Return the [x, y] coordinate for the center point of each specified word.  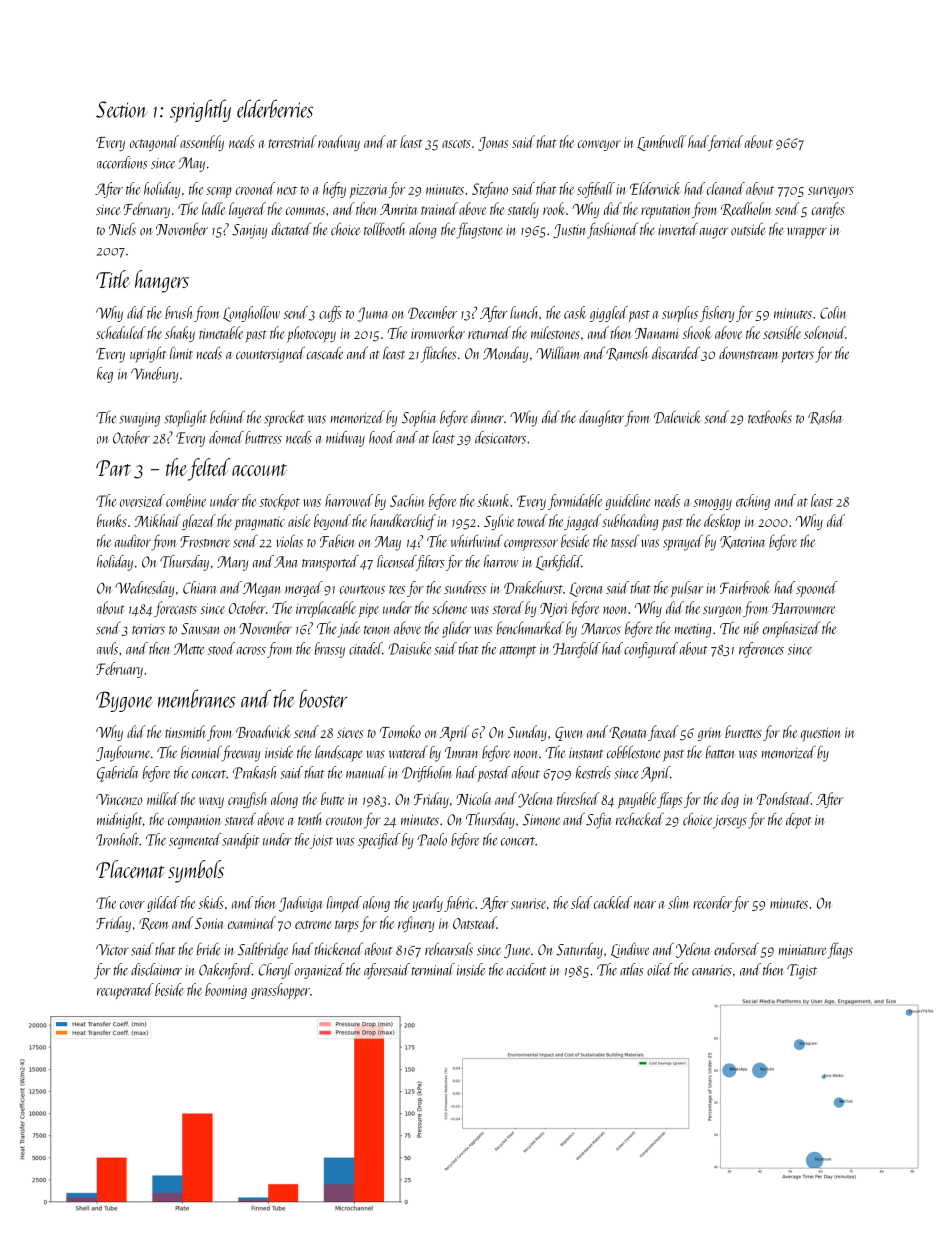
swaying [139, 420]
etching [753, 502]
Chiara [200, 587]
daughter [601, 418]
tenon [377, 630]
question [820, 734]
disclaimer [156, 969]
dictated [291, 229]
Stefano [490, 190]
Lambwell [661, 143]
